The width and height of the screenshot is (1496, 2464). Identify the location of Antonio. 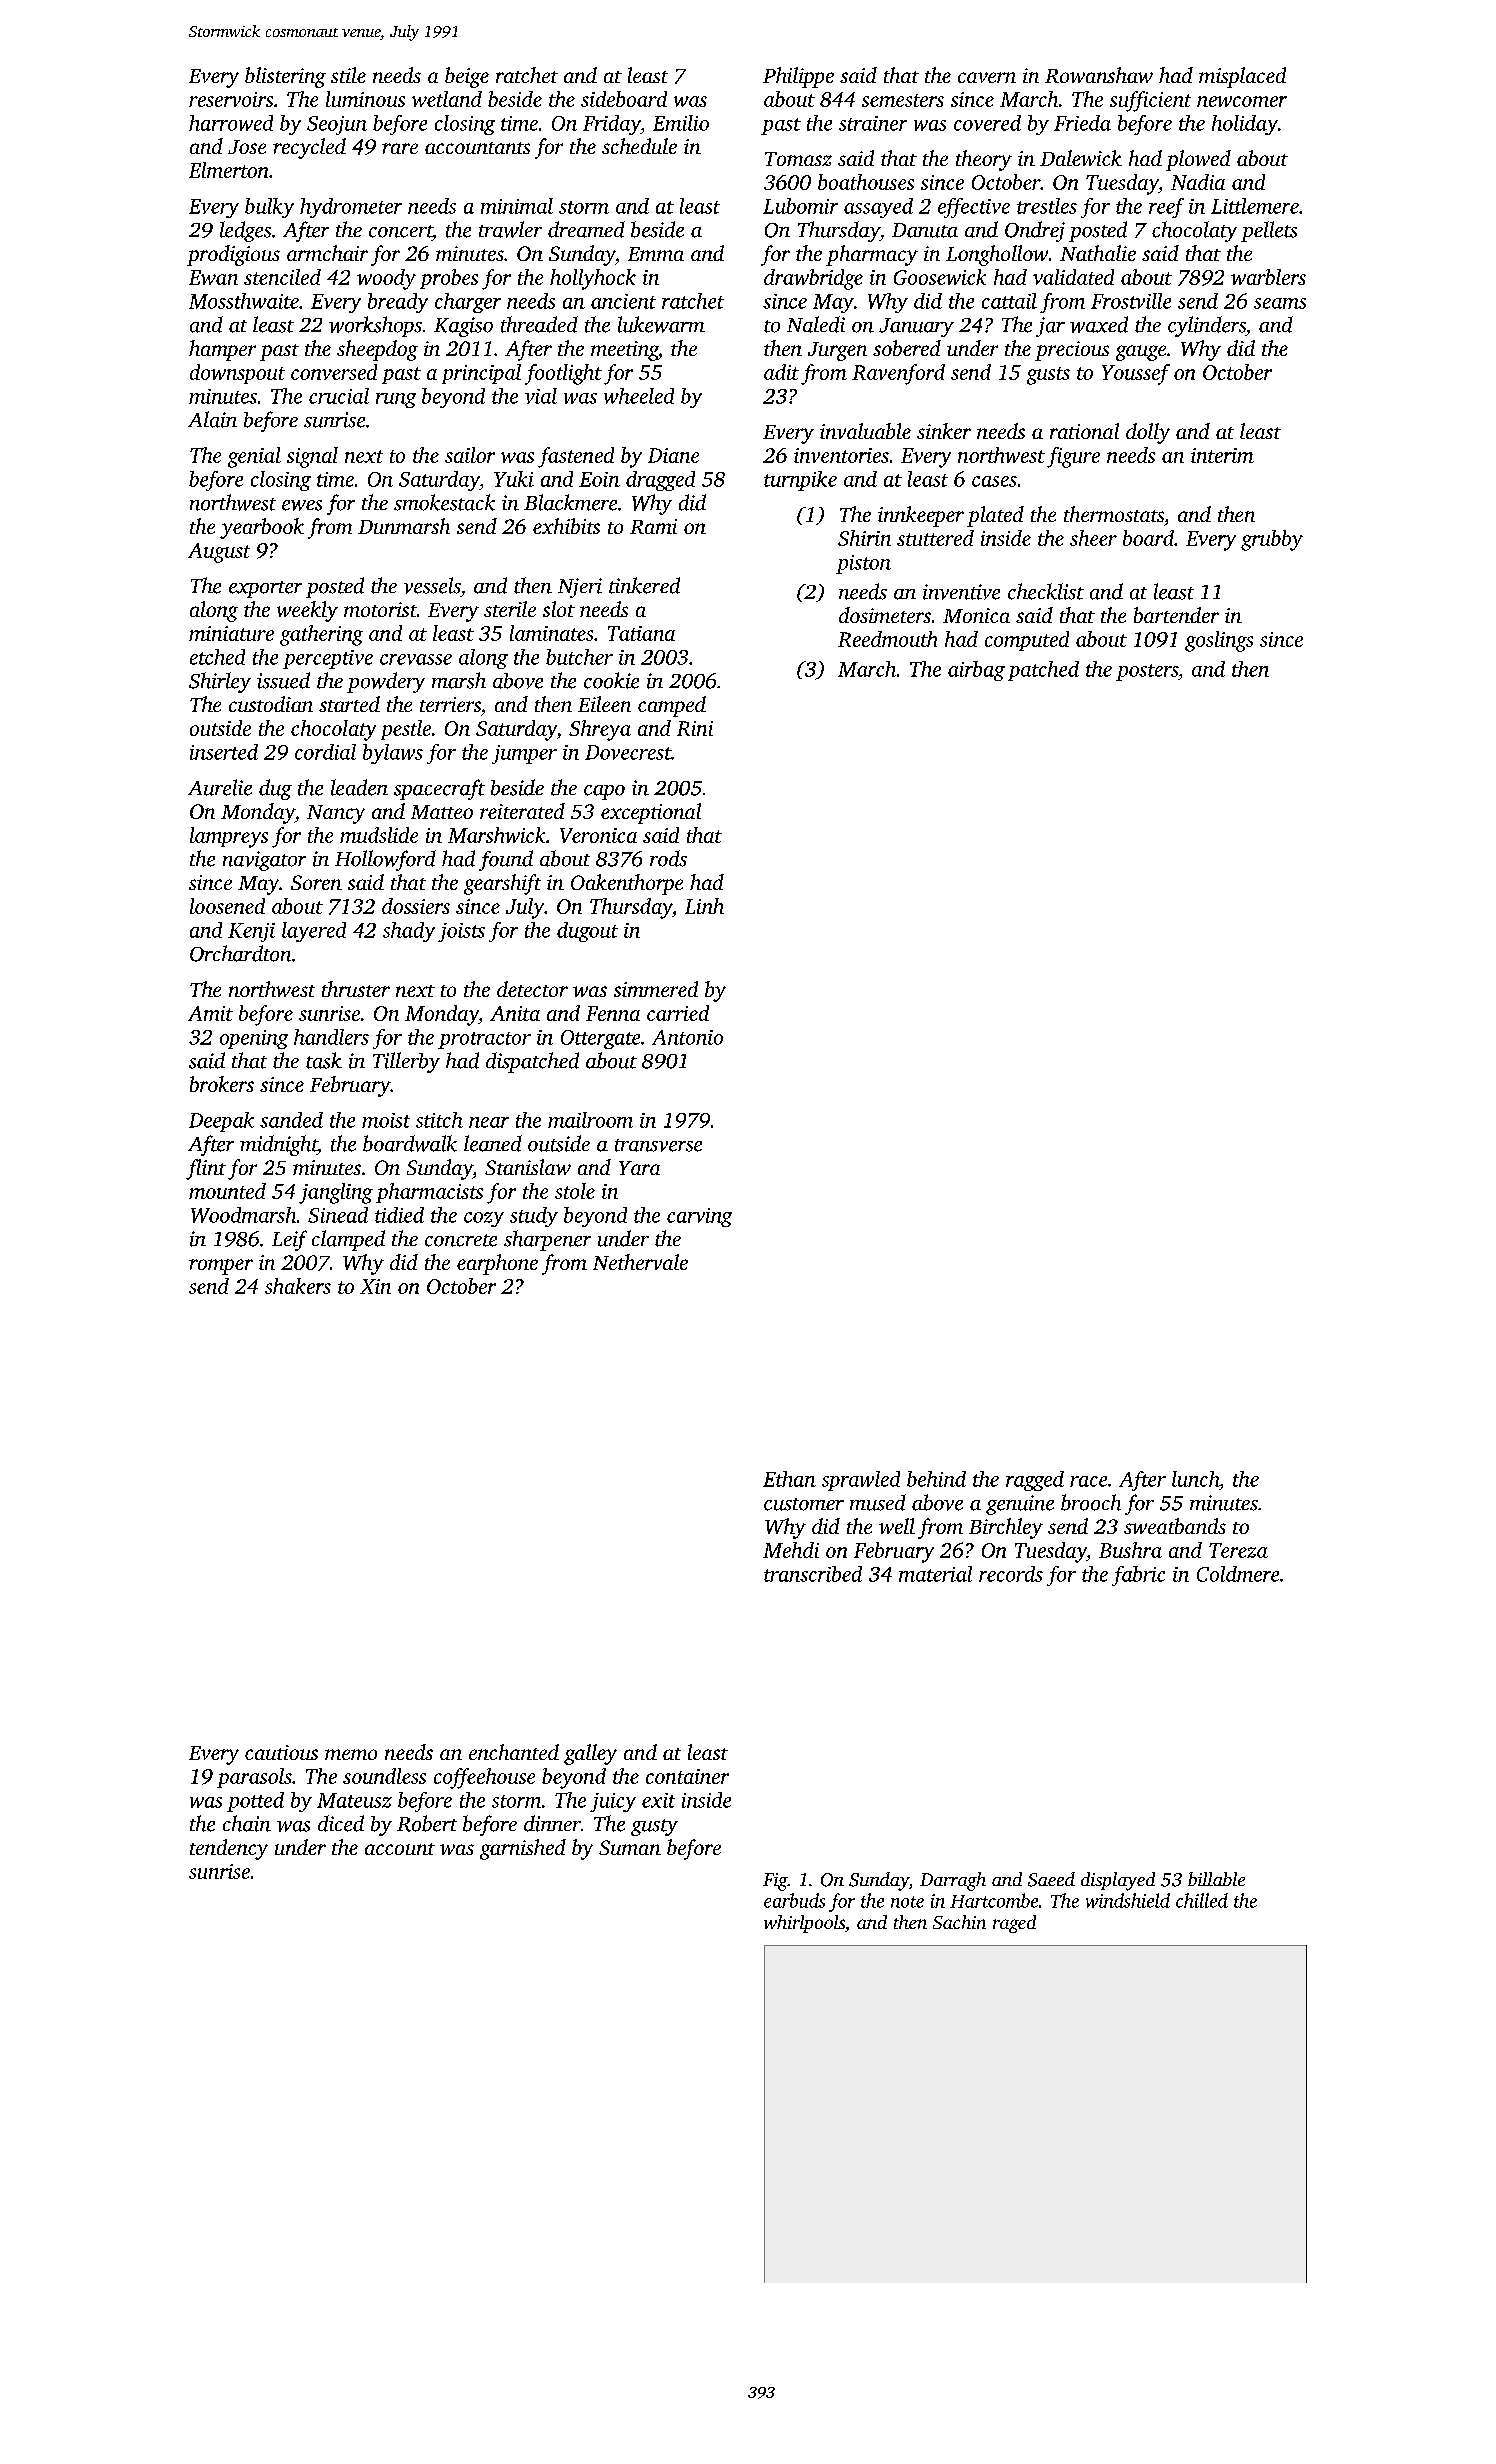
(687, 1037).
